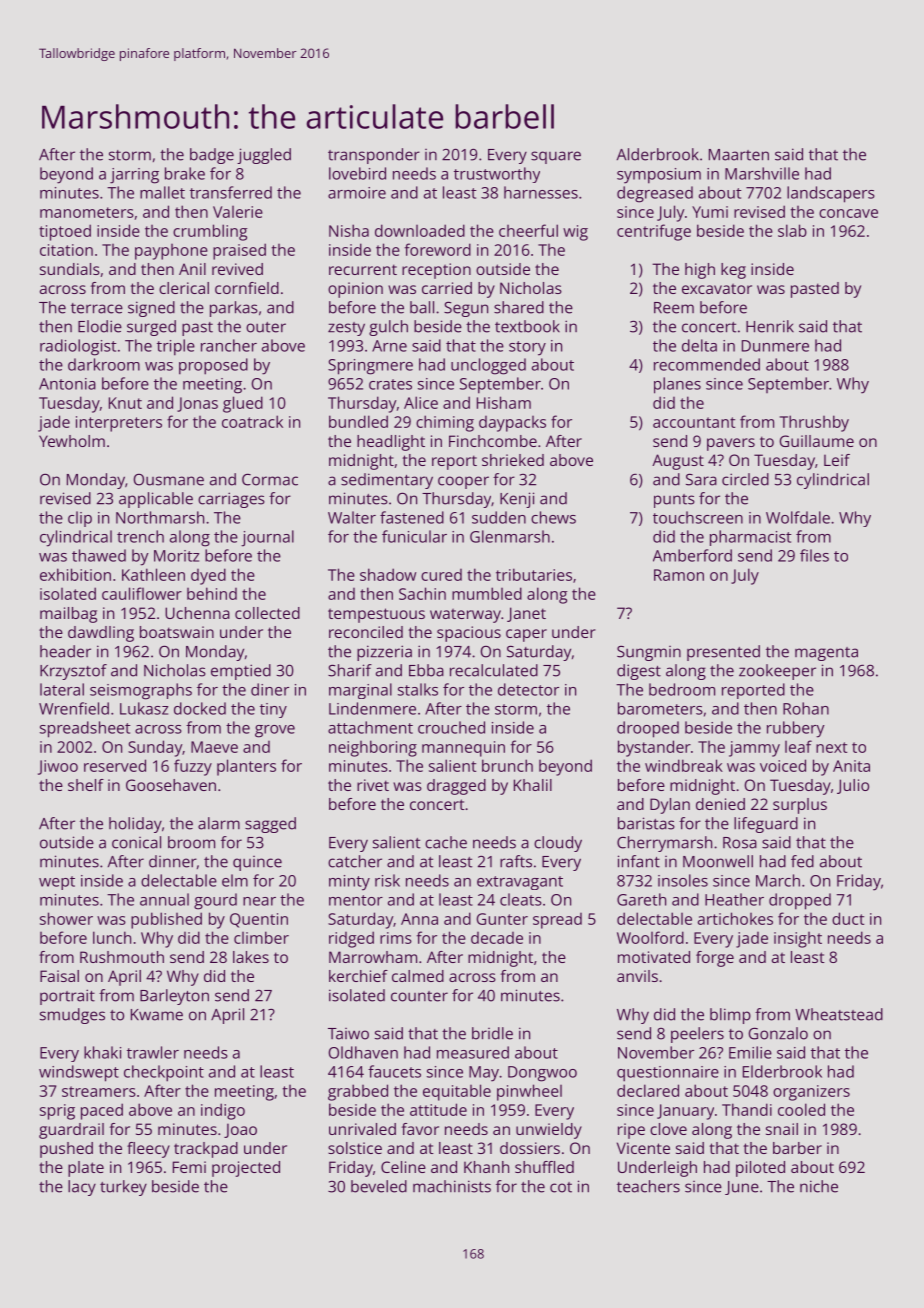 The image size is (924, 1308). Describe the element at coordinates (556, 157) in the page. I see `square` at that location.
